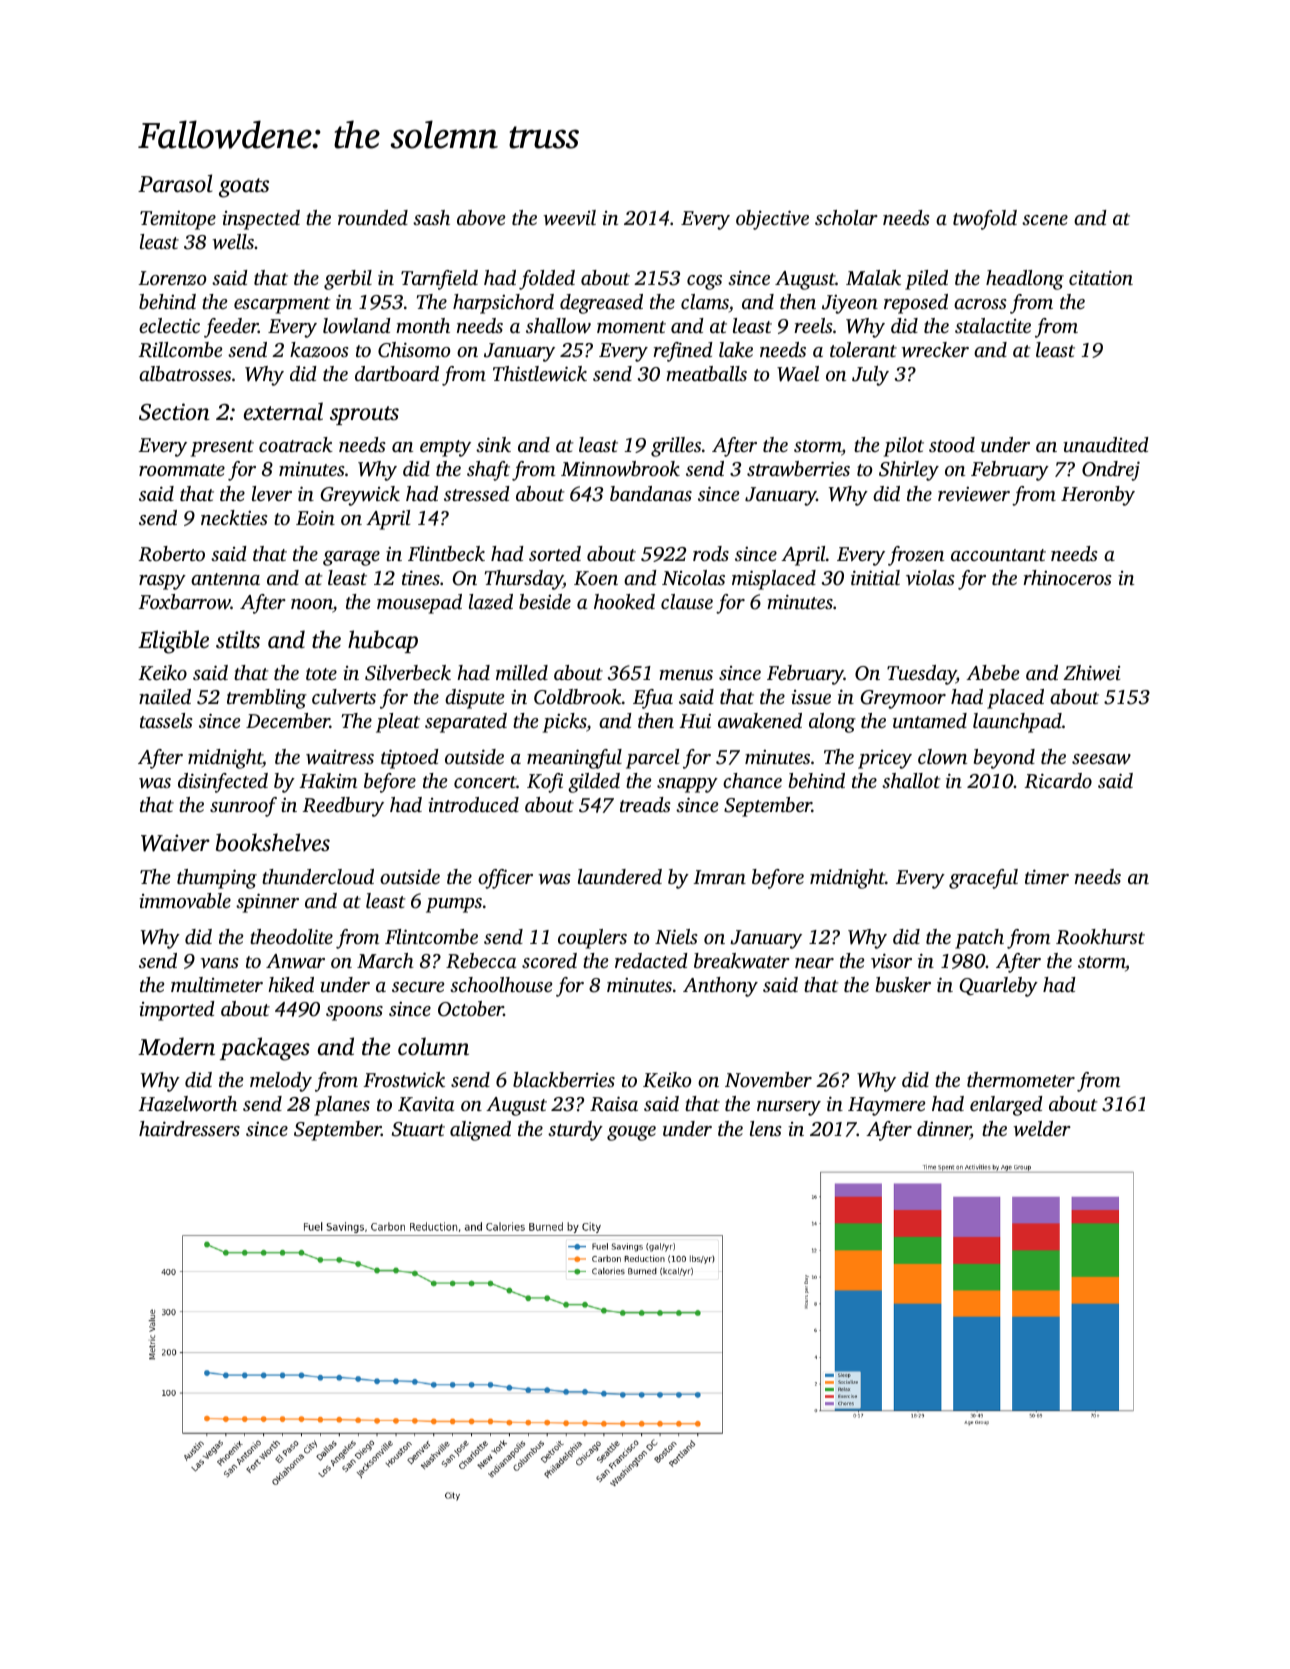  What do you see at coordinates (244, 188) in the screenshot?
I see `goats` at bounding box center [244, 188].
